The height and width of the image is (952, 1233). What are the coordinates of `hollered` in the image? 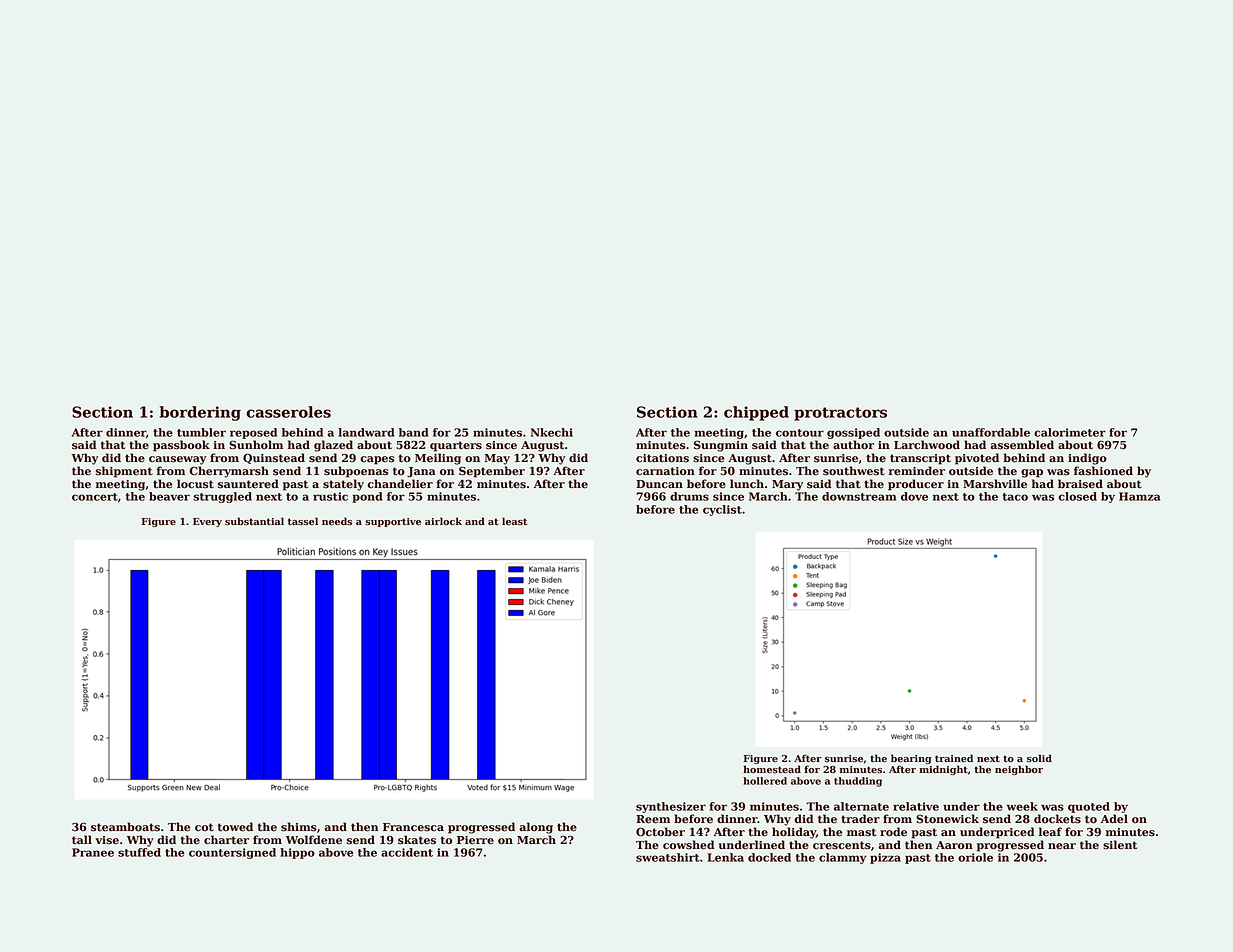 It's located at (765, 781).
